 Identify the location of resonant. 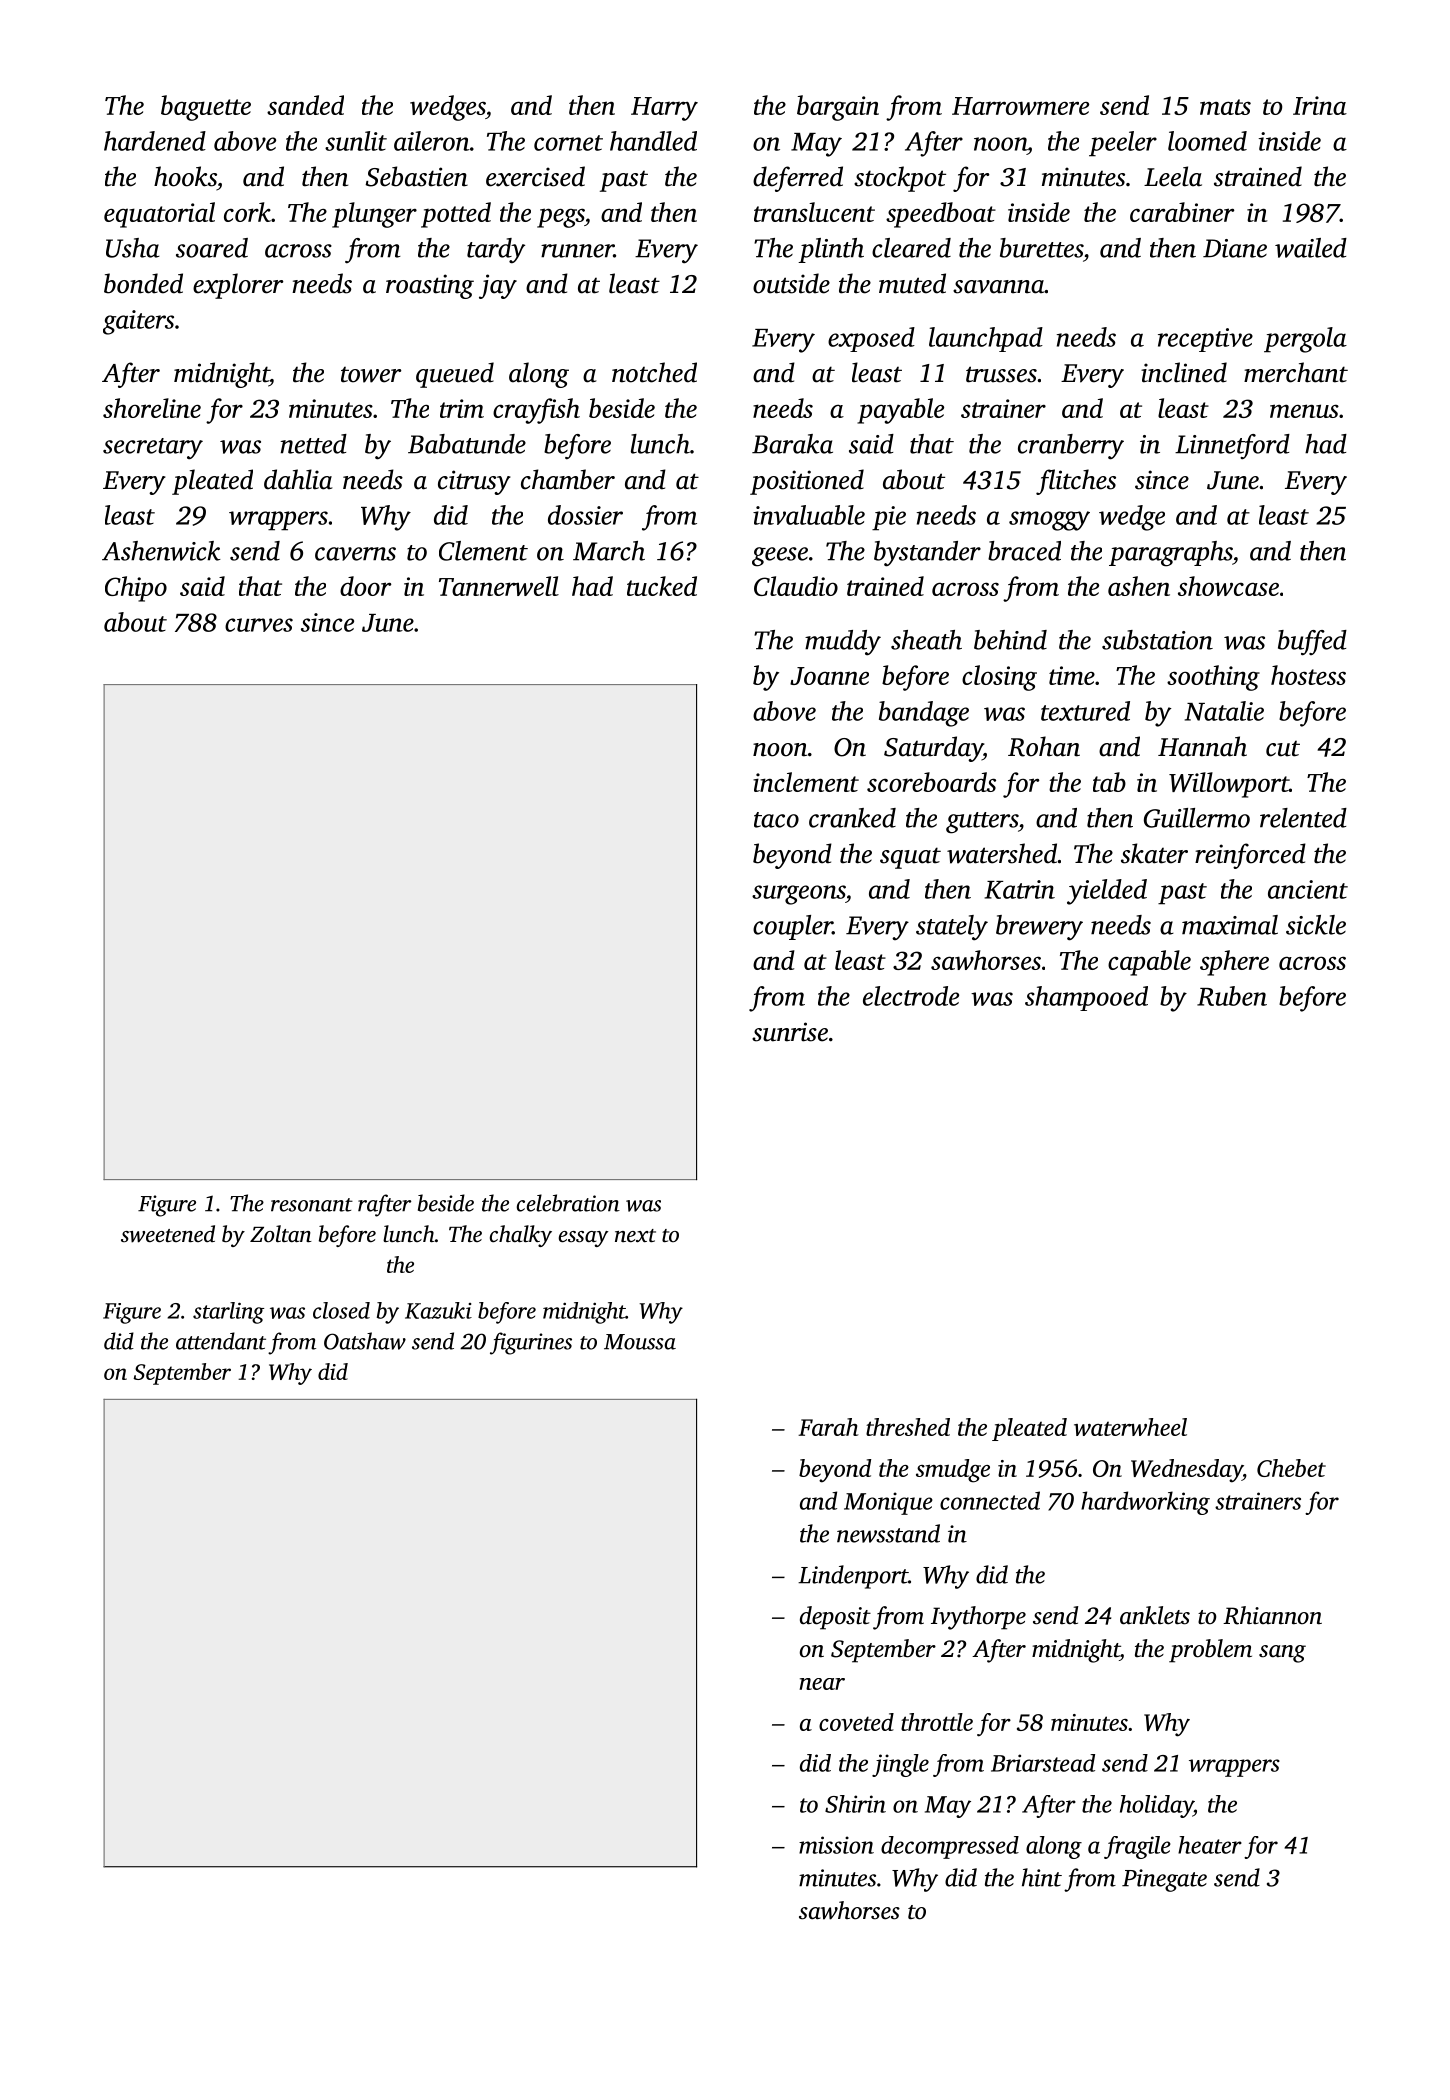
(312, 1205).
